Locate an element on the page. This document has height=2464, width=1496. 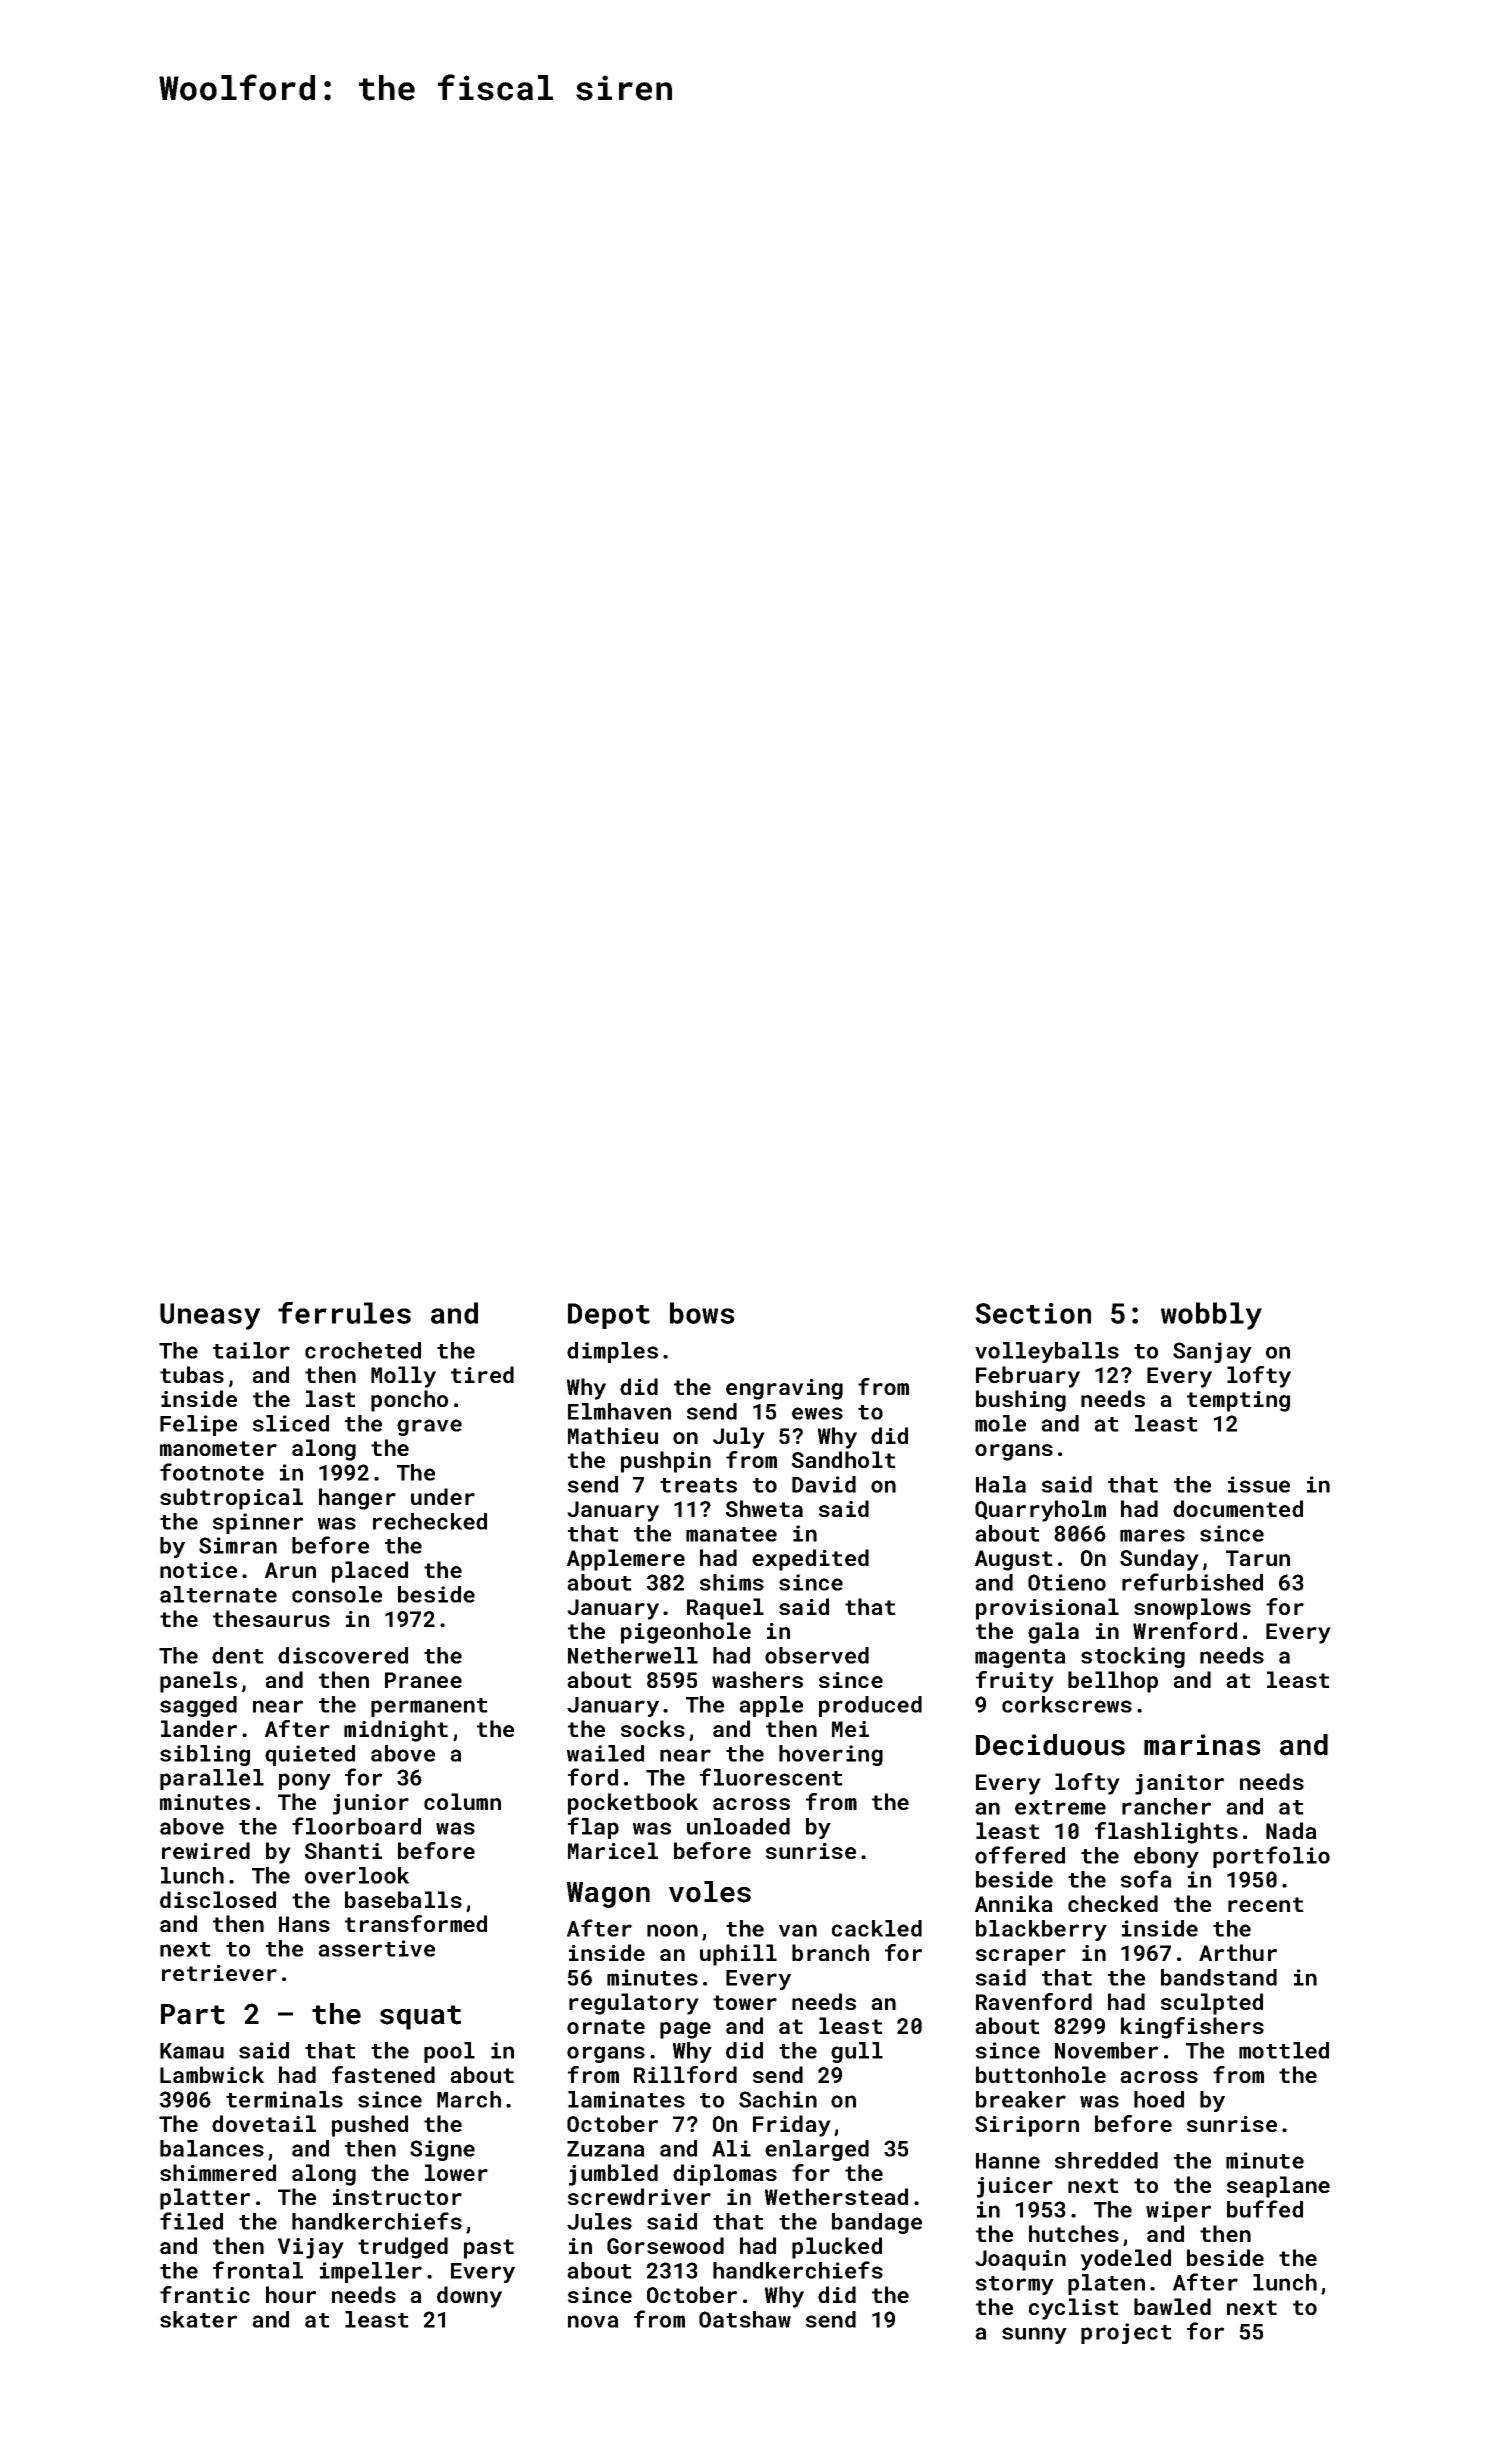
Section is located at coordinates (1033, 1313).
